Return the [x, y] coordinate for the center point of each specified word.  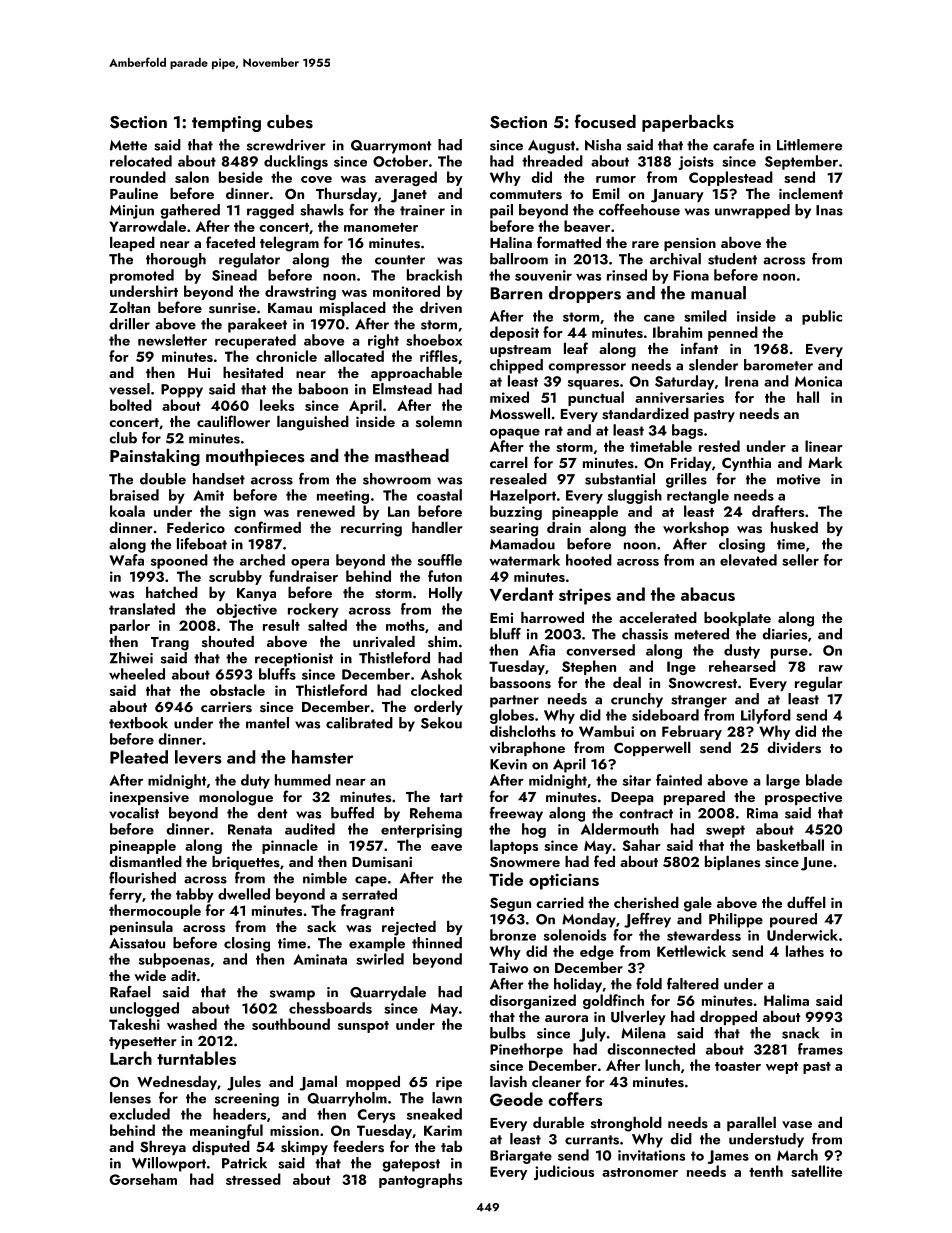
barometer [778, 365]
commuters [526, 195]
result [281, 625]
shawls [322, 210]
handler [437, 527]
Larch [131, 1058]
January [677, 196]
